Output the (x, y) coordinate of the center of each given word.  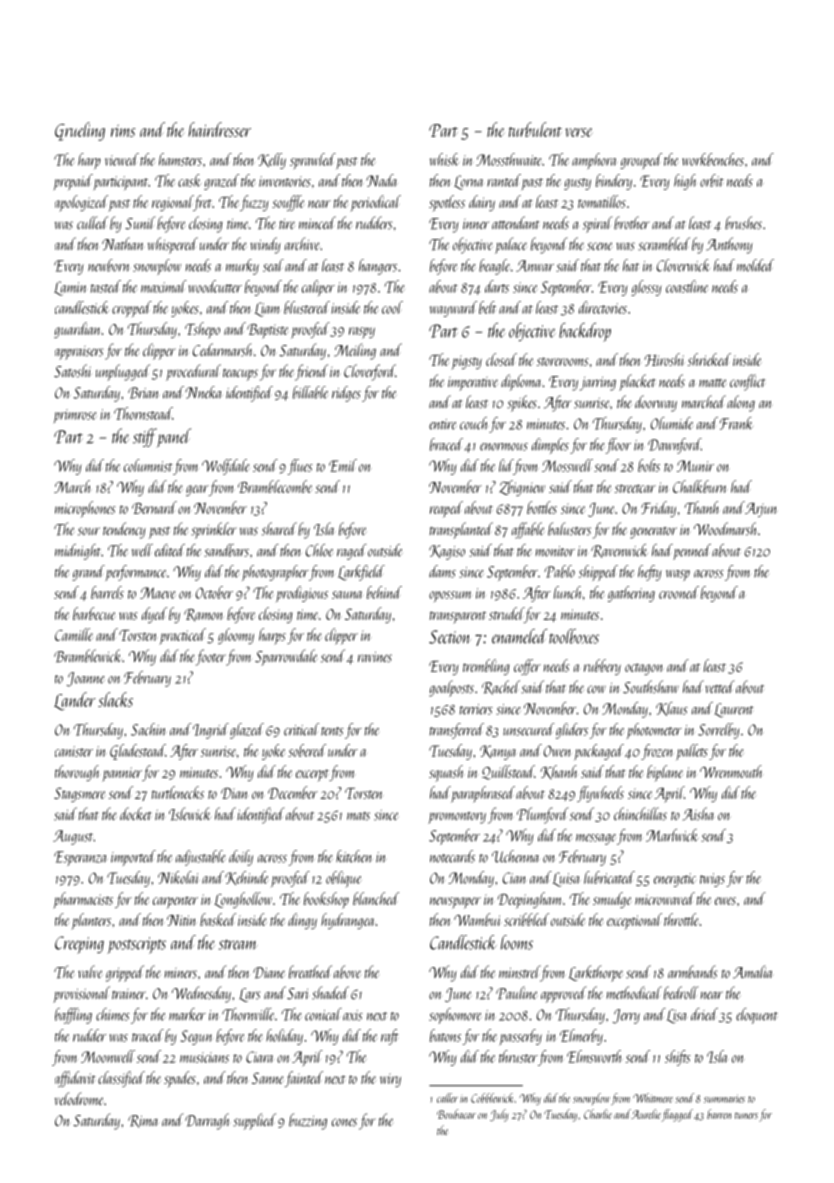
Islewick (190, 814)
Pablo (559, 571)
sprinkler (213, 530)
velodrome (79, 1098)
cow (596, 689)
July (499, 1115)
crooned (679, 592)
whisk (444, 159)
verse (578, 132)
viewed (122, 159)
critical (301, 729)
